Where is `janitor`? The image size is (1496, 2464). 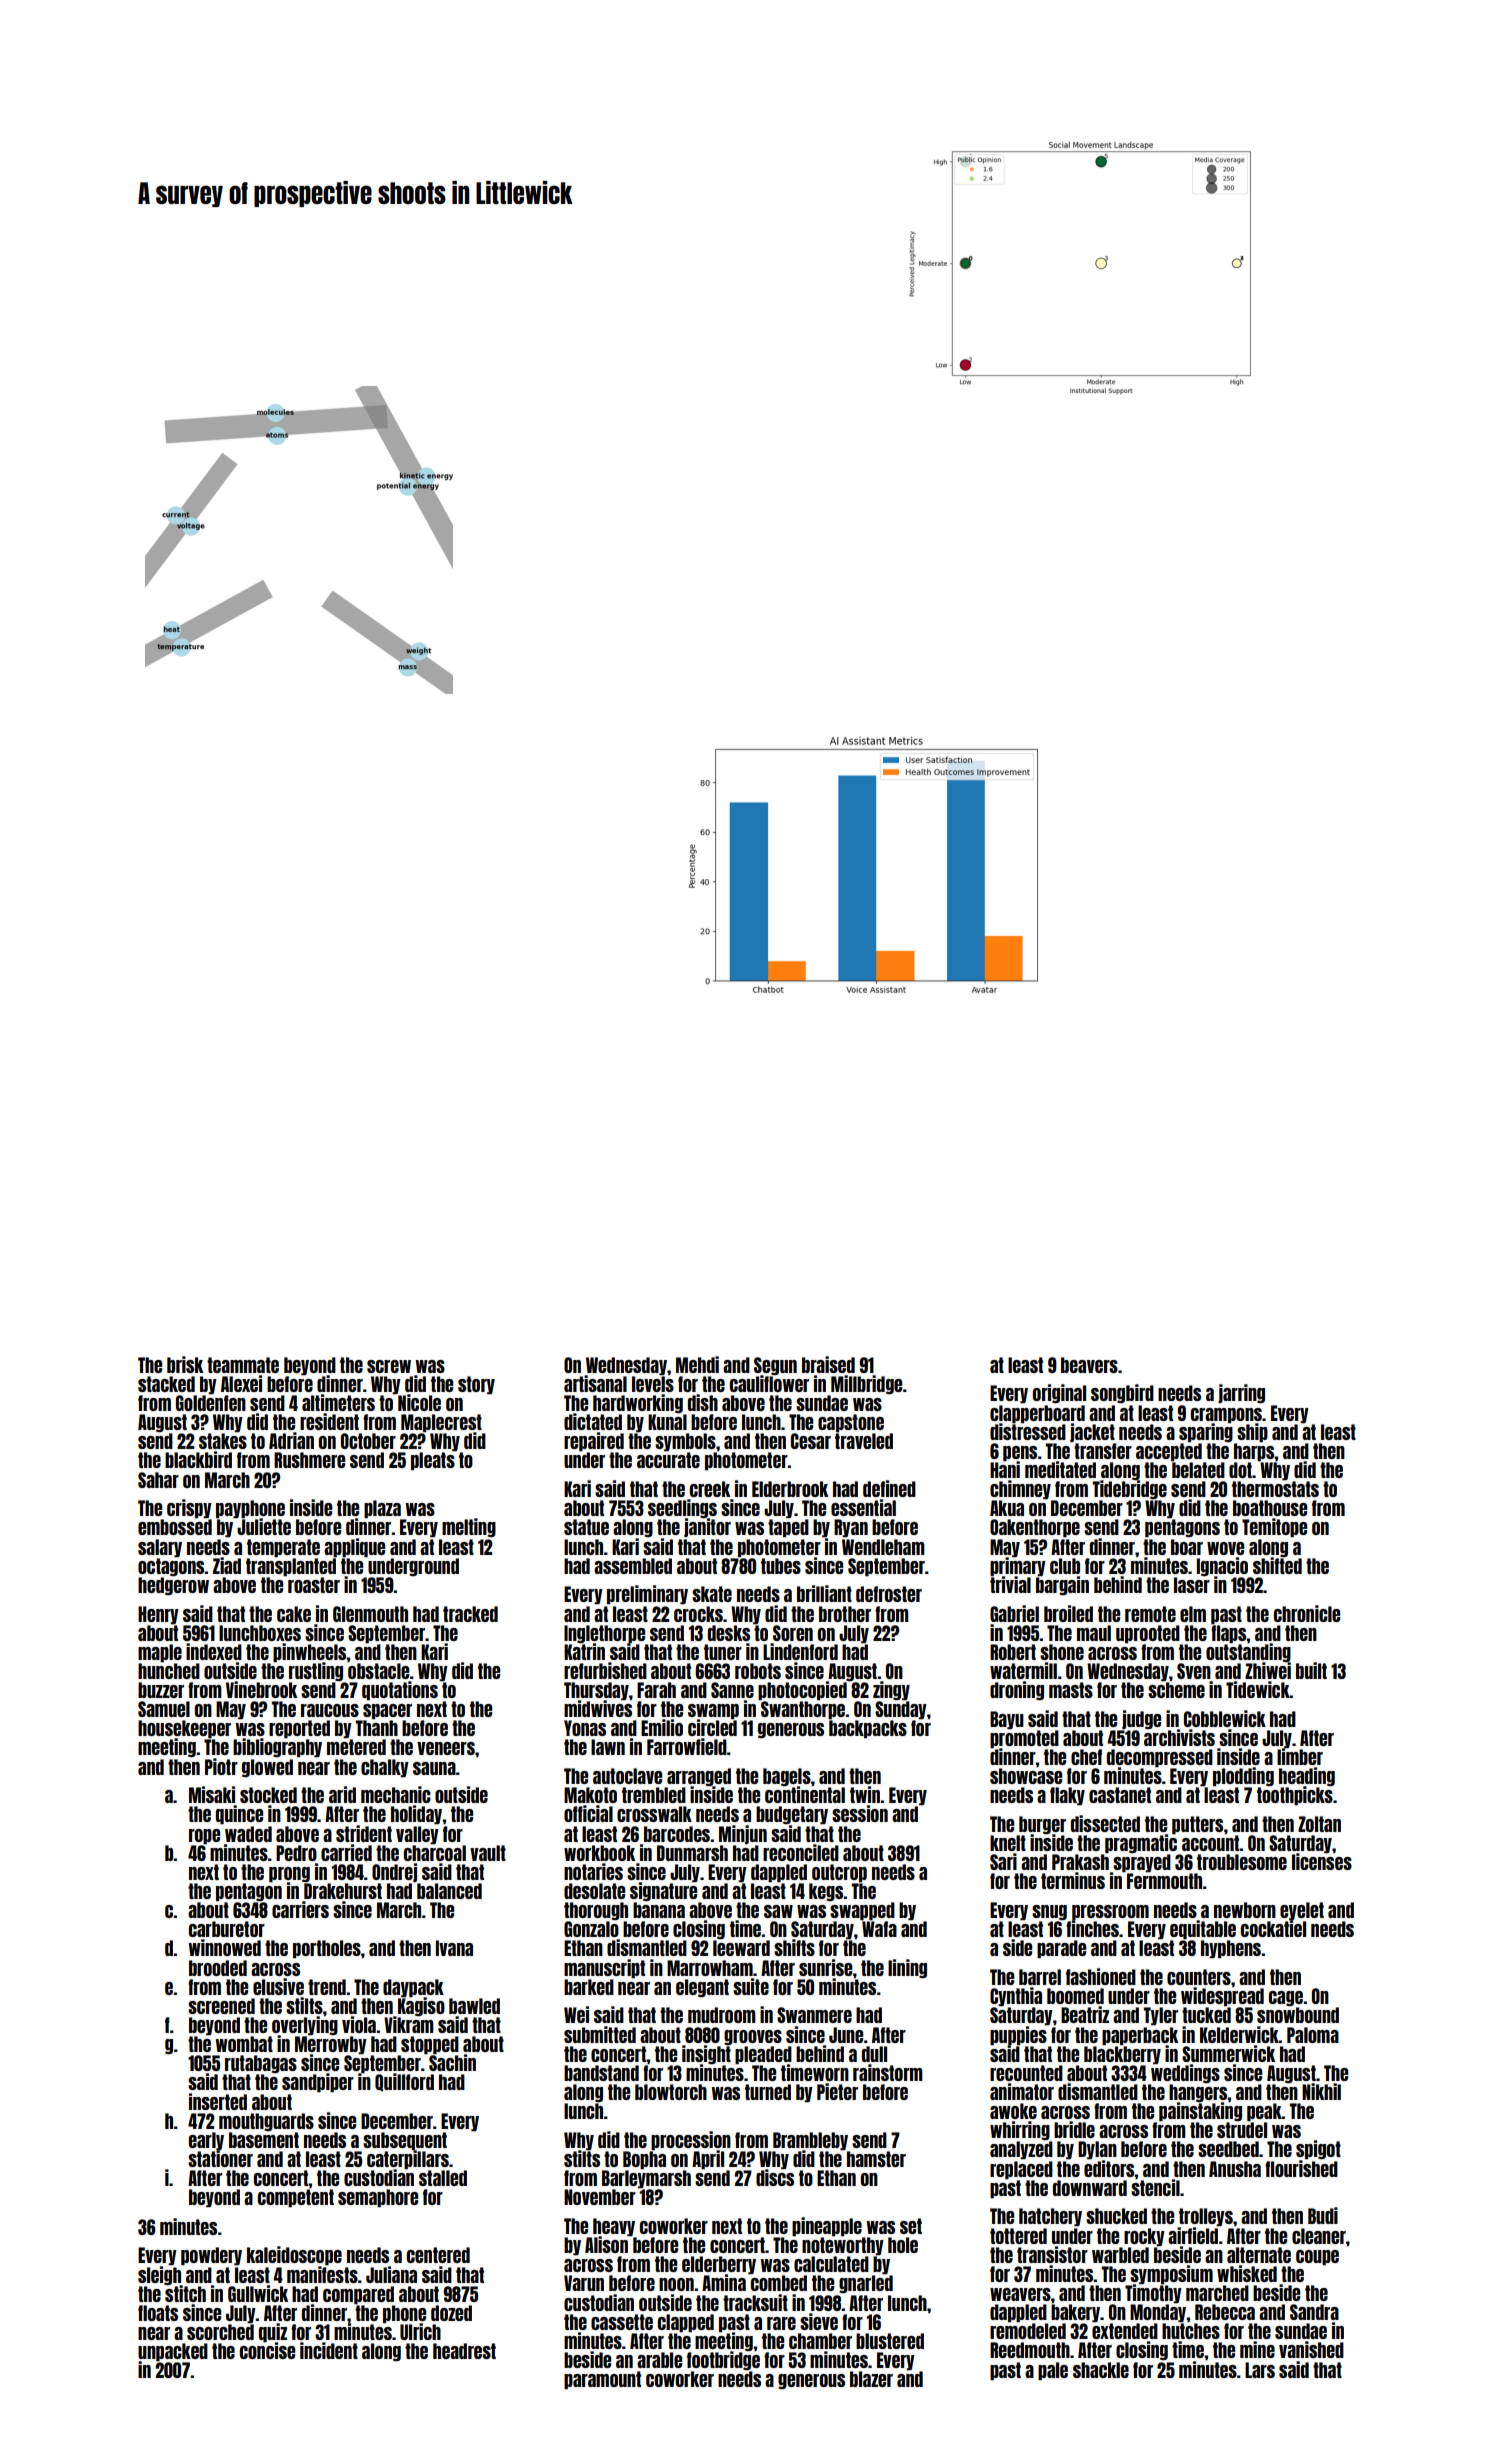 janitor is located at coordinates (707, 1528).
